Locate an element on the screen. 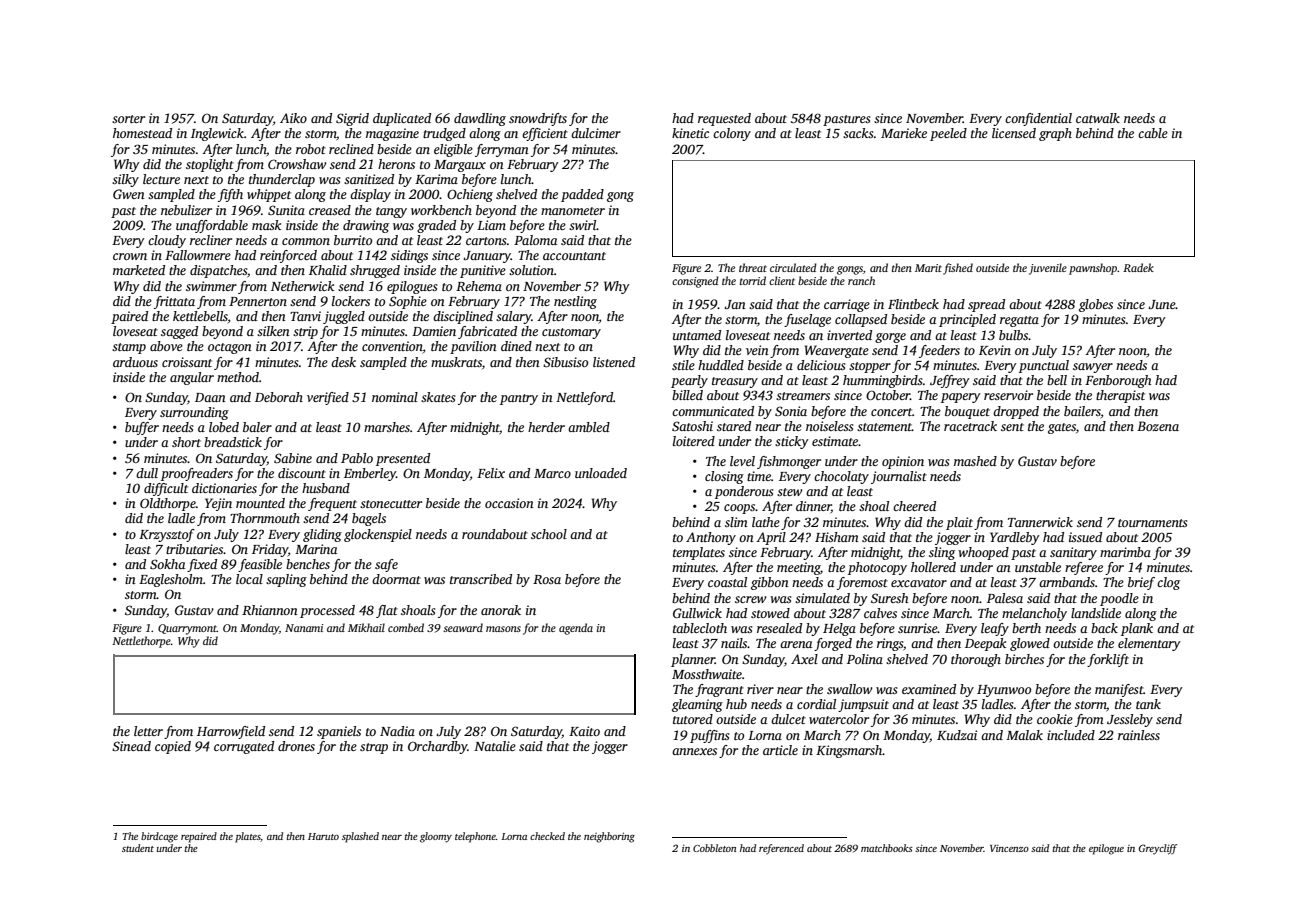 The width and height of the screenshot is (1308, 924). Quarrymont is located at coordinates (187, 629).
